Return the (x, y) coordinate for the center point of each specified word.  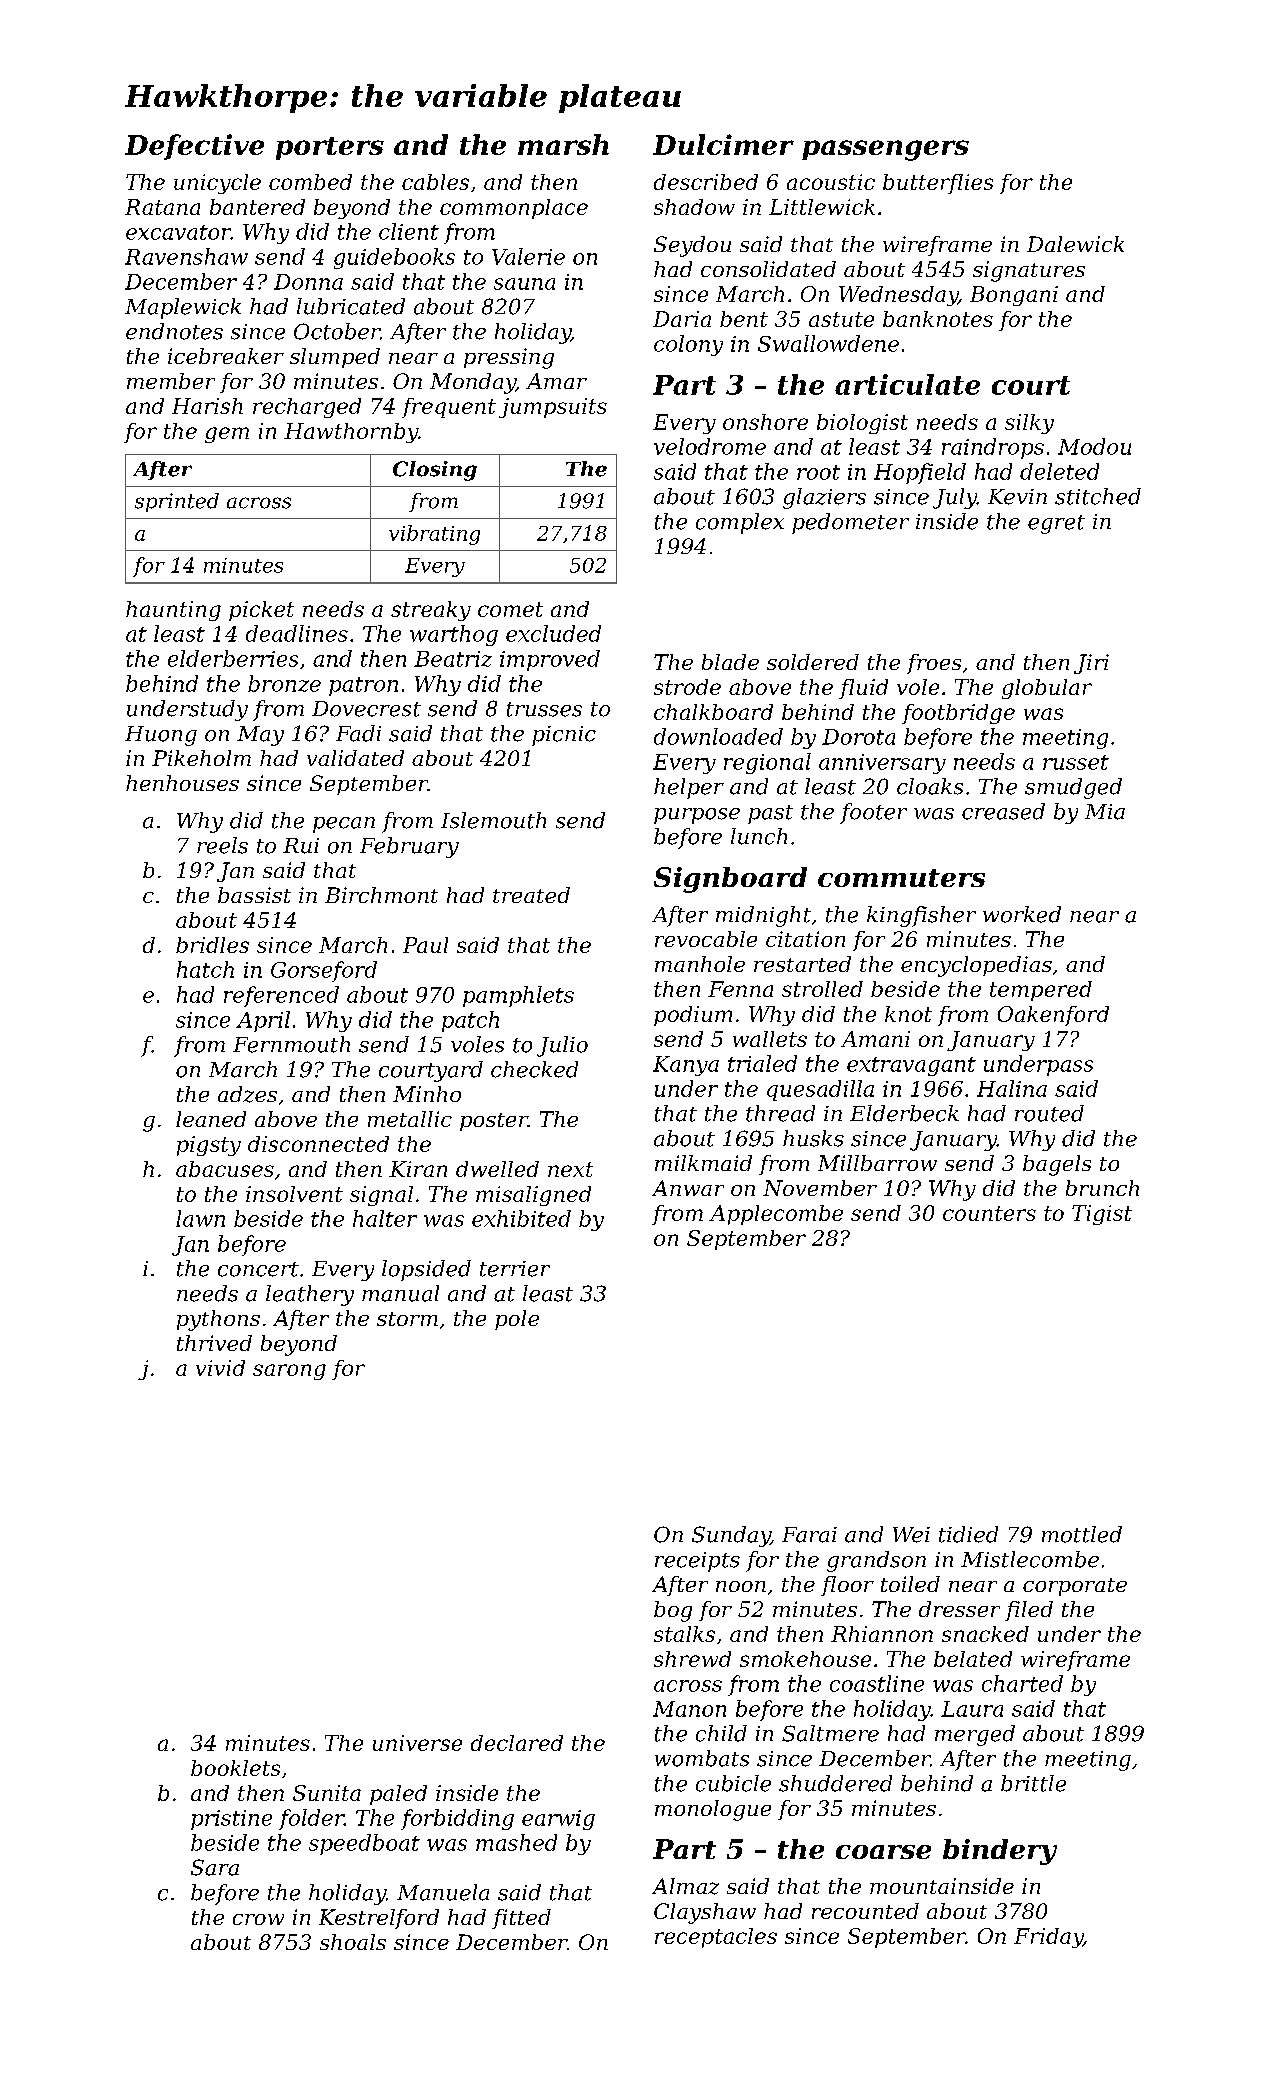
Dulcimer (723, 144)
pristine (231, 1820)
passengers (885, 150)
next (570, 1169)
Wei (911, 1535)
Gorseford (324, 971)
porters (330, 148)
